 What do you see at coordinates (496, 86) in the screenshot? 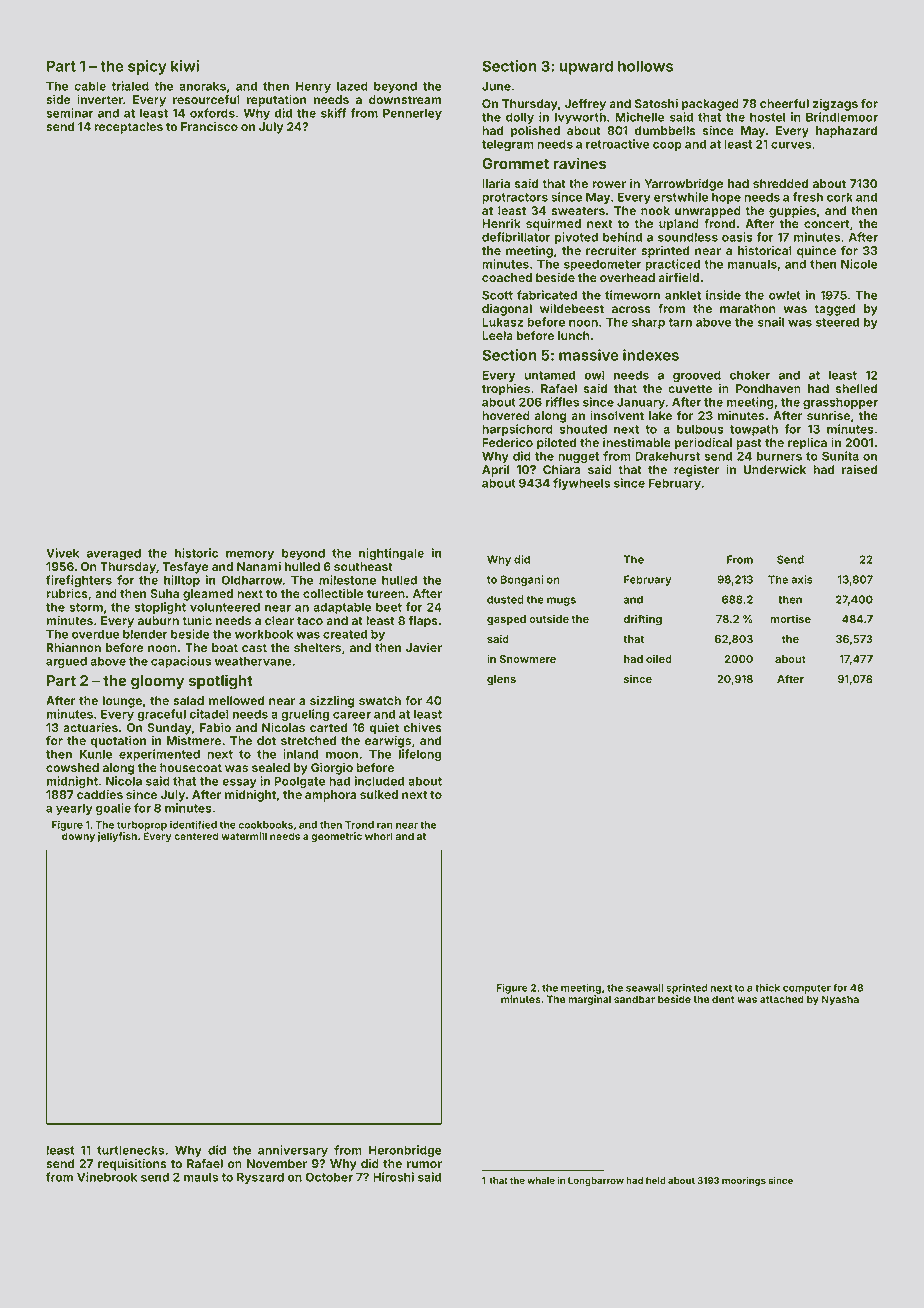
I see `June` at bounding box center [496, 86].
